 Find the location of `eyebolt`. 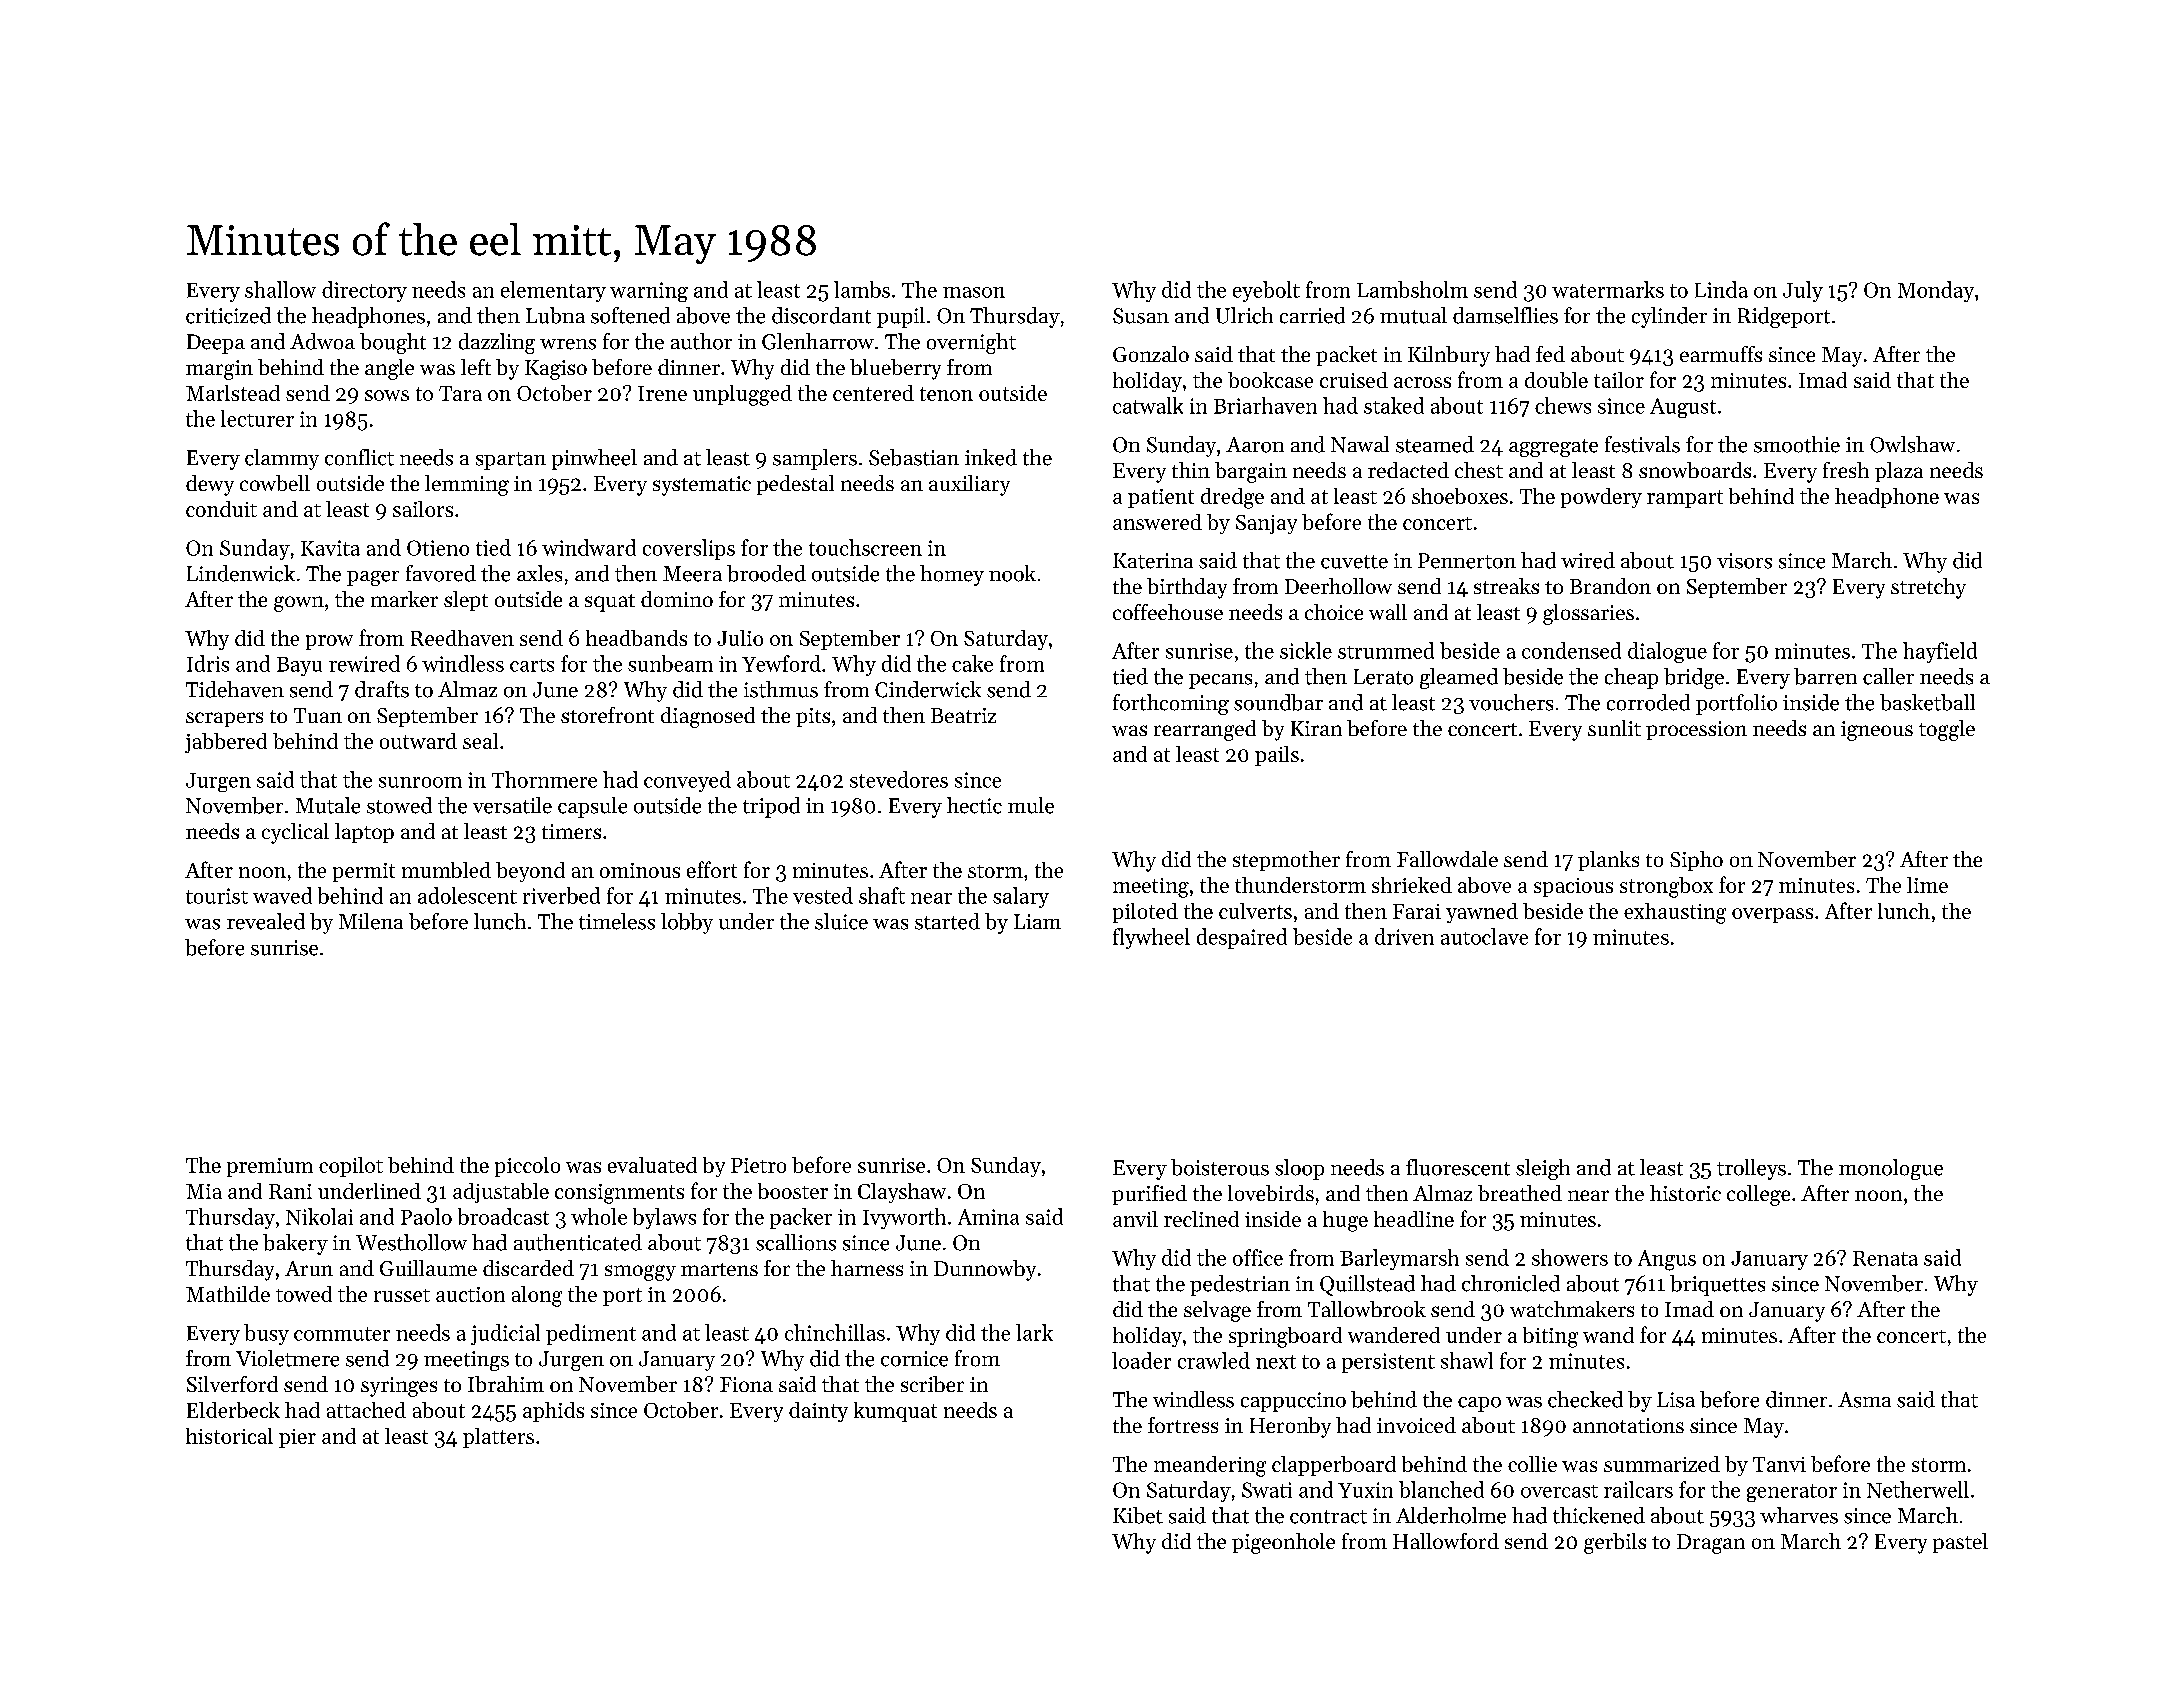

eyebolt is located at coordinates (1266, 291).
